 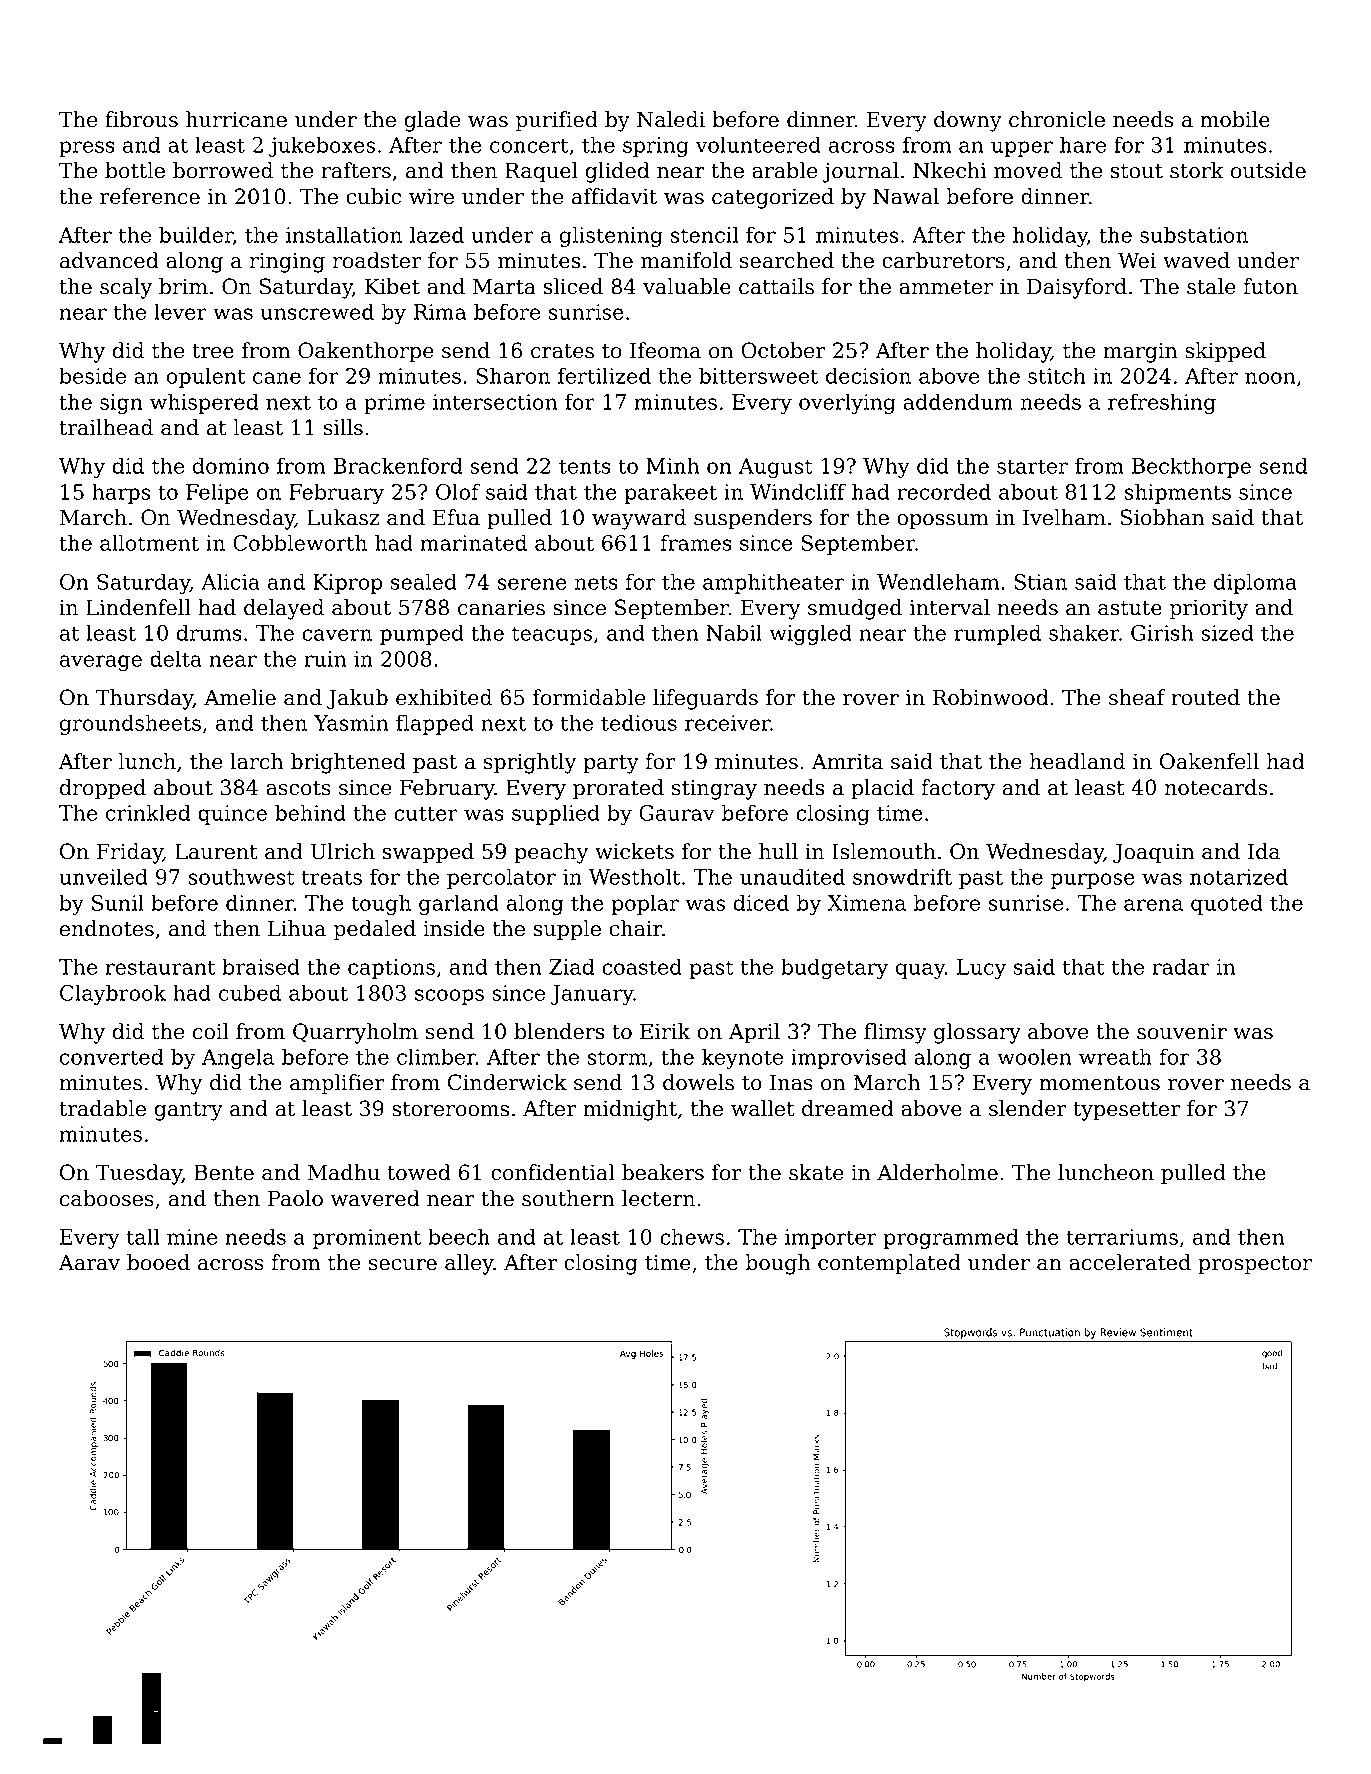 I want to click on radar, so click(x=1181, y=966).
